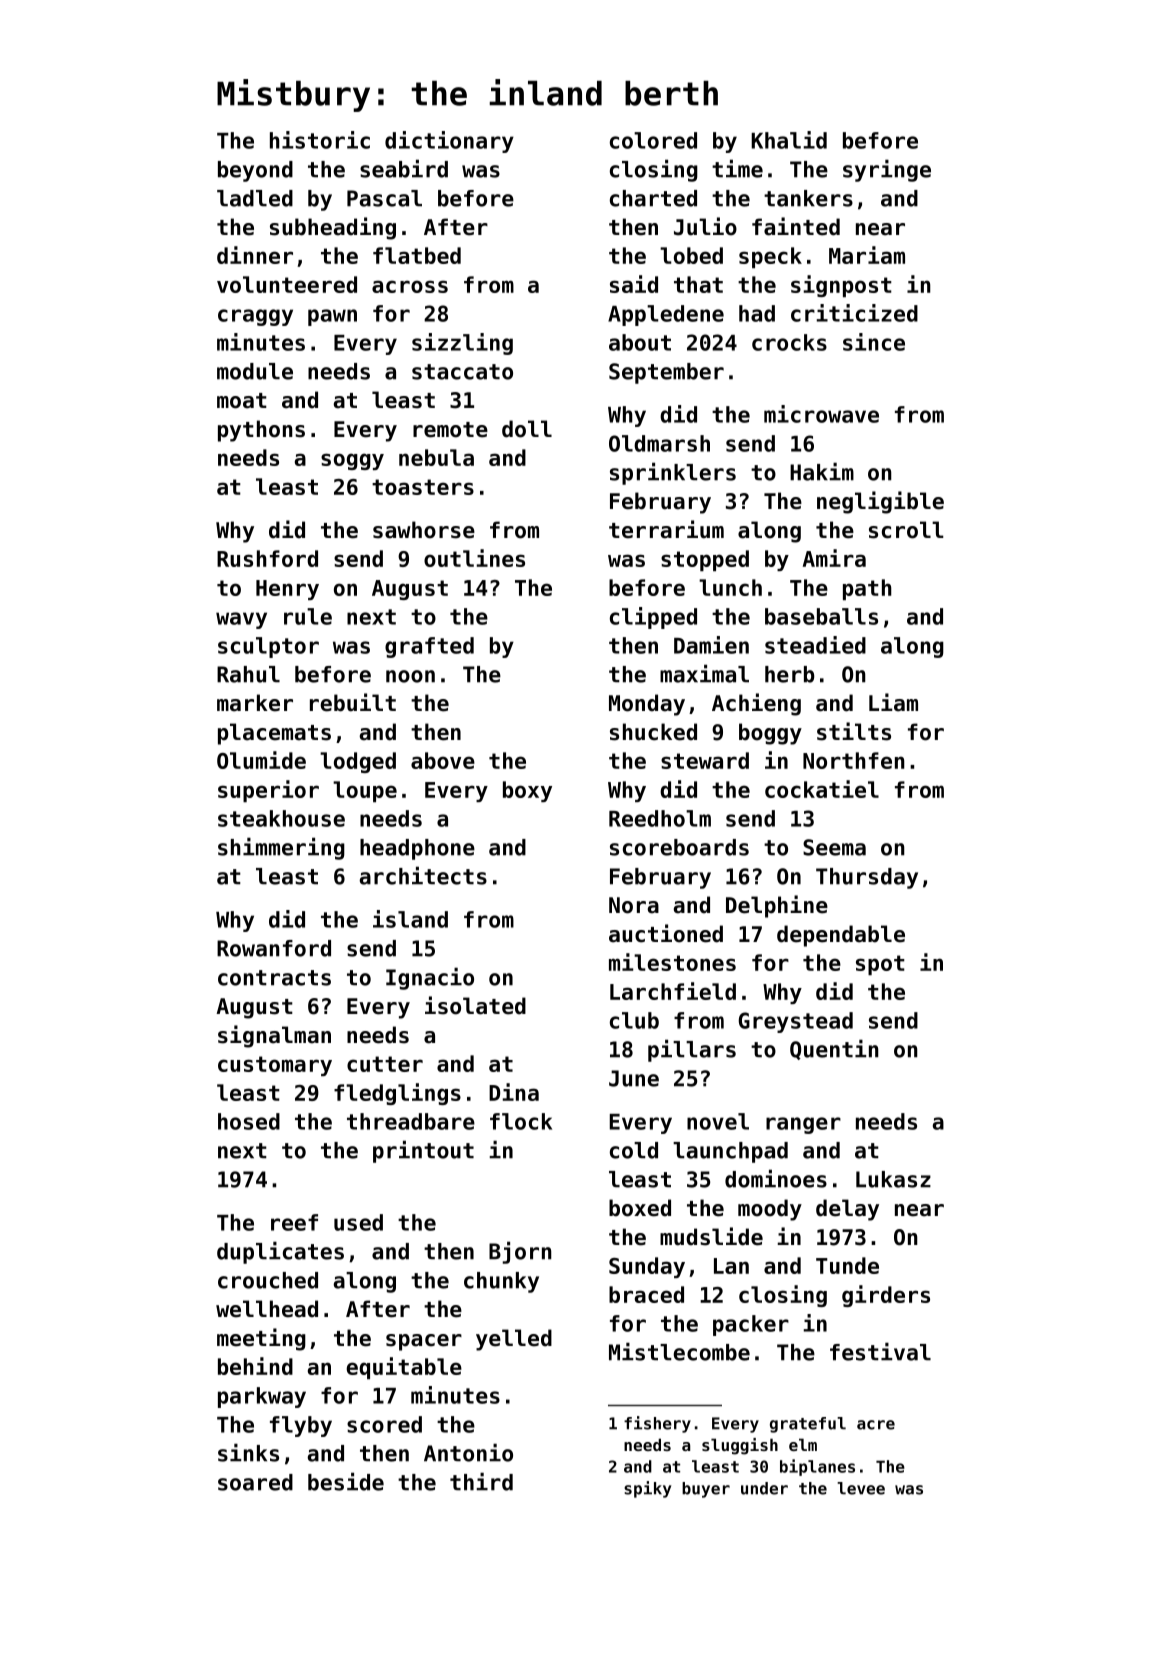  I want to click on scroll, so click(906, 530).
